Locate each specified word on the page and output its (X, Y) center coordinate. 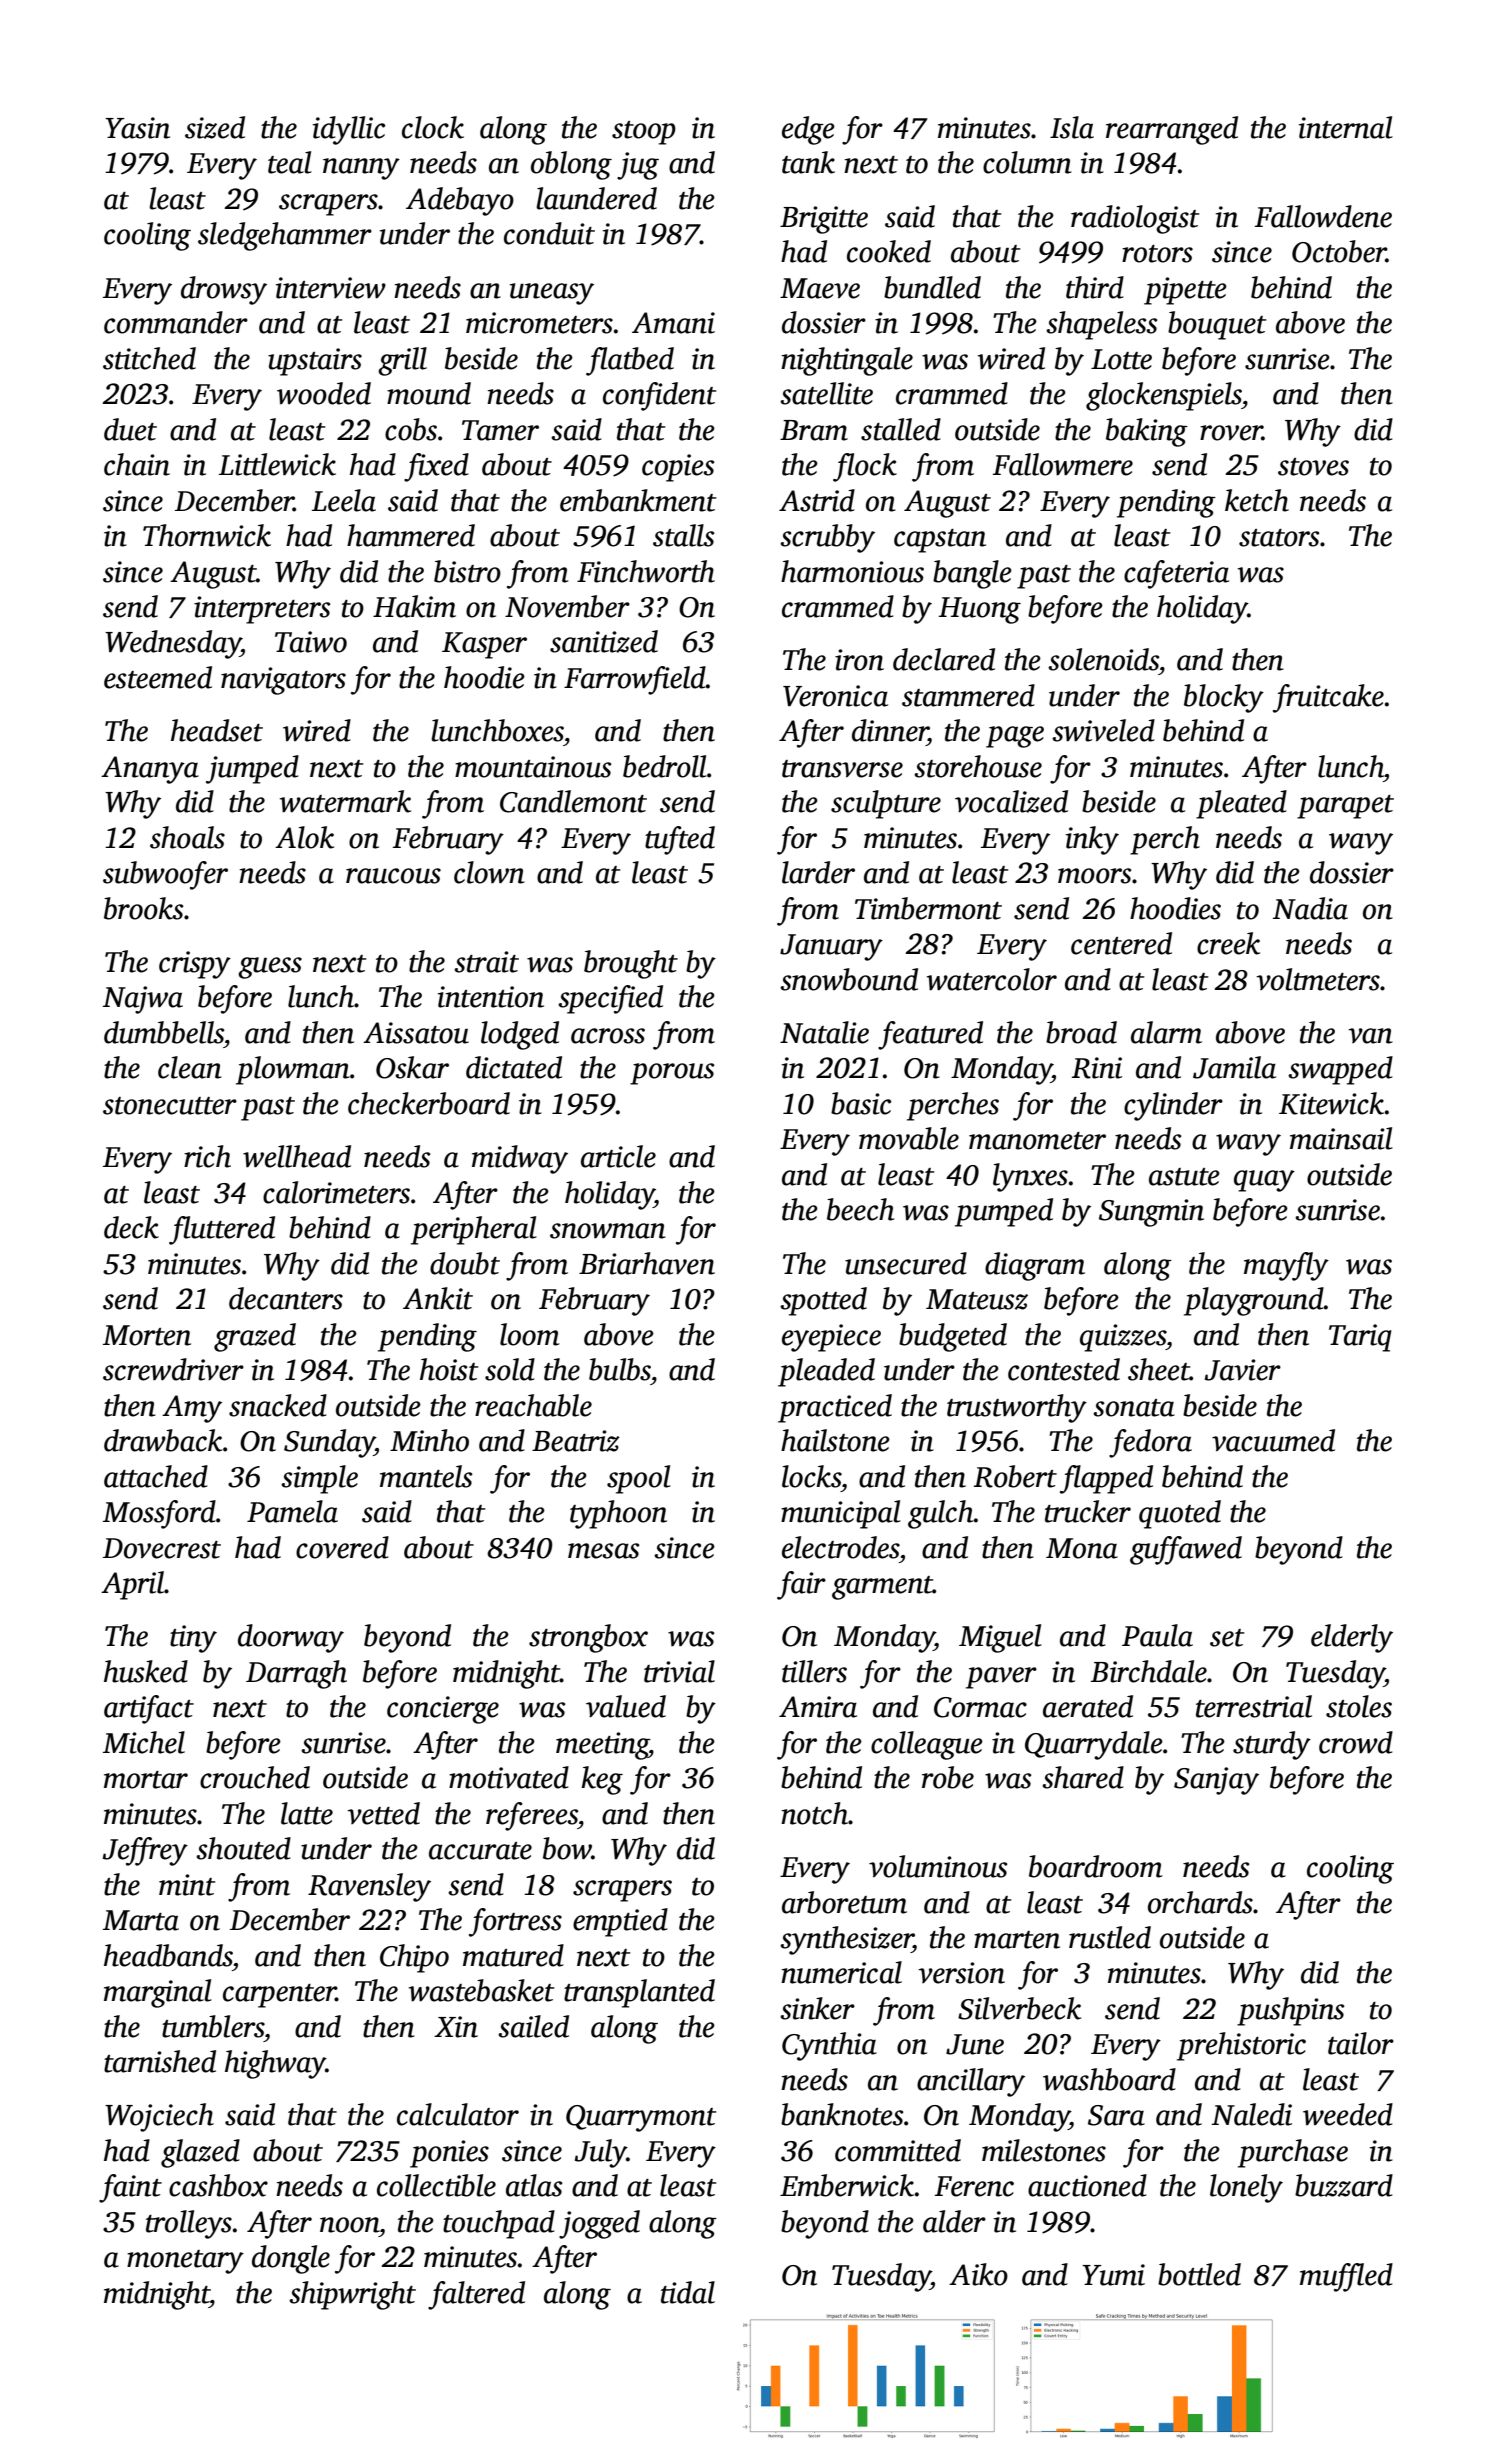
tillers (814, 1671)
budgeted (953, 1337)
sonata (1134, 1408)
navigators (283, 681)
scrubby (827, 538)
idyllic (349, 130)
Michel (144, 1742)
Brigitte (824, 220)
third (1095, 287)
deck (131, 1227)
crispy (195, 965)
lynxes (1030, 1177)
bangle (972, 574)
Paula (1157, 1635)
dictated (514, 1067)
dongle (291, 2259)
